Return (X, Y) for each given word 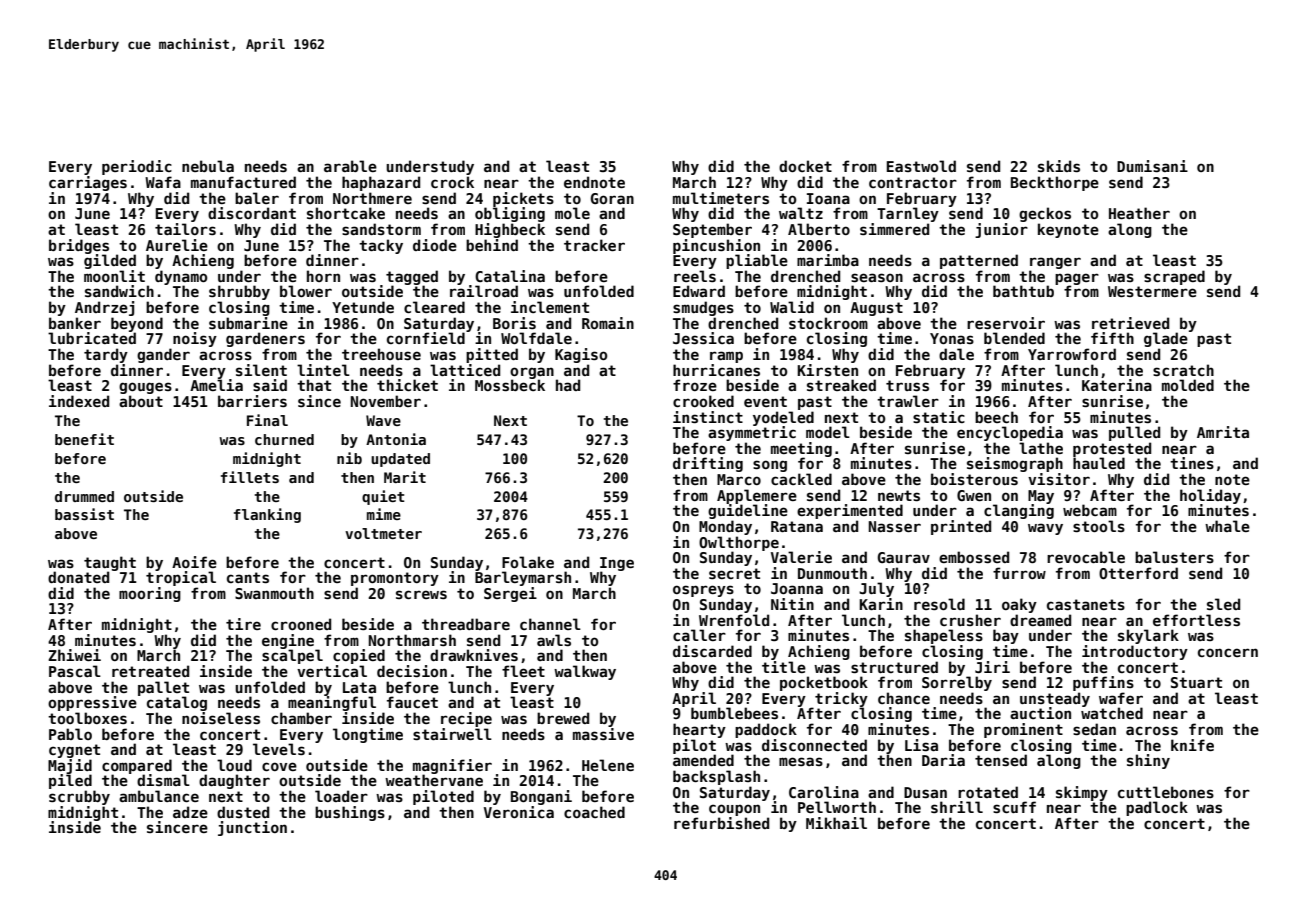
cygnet (74, 751)
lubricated (92, 338)
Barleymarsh (523, 578)
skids (1059, 166)
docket (805, 166)
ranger (1055, 263)
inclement (550, 307)
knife (1192, 745)
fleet (523, 671)
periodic (137, 167)
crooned (301, 624)
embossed (974, 557)
